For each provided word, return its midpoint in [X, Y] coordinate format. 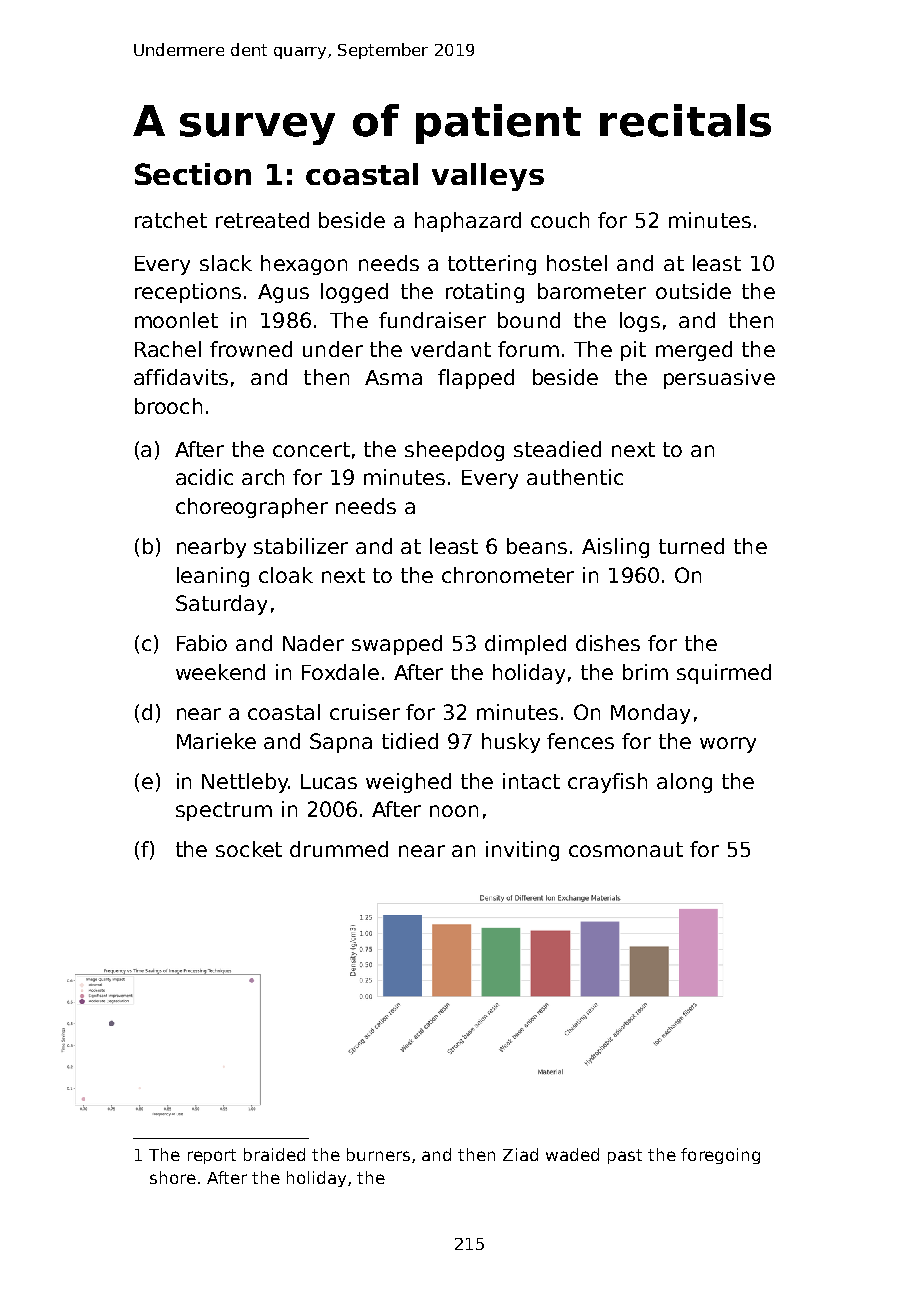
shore [173, 1177]
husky [511, 743]
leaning [213, 577]
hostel [577, 263]
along [684, 783]
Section [193, 174]
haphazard [468, 222]
